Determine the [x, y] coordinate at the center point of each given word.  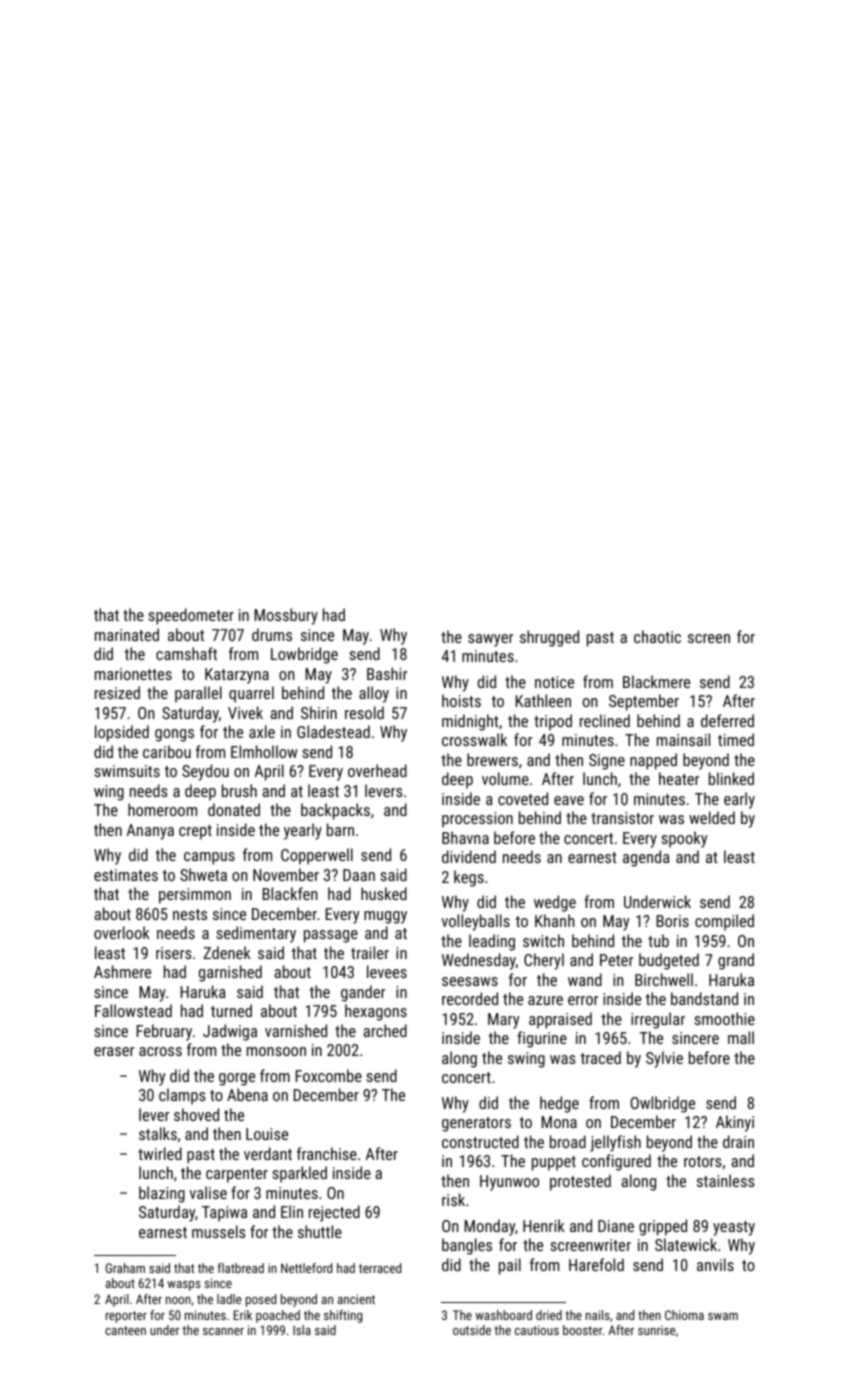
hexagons [376, 1012]
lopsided [122, 733]
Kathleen [543, 700]
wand [585, 979]
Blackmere [656, 681]
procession [477, 820]
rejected [334, 1213]
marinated [127, 634]
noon [178, 1300]
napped [653, 761]
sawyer [490, 640]
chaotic [657, 636]
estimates [126, 875]
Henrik [544, 1225]
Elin [292, 1211]
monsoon [276, 1051]
